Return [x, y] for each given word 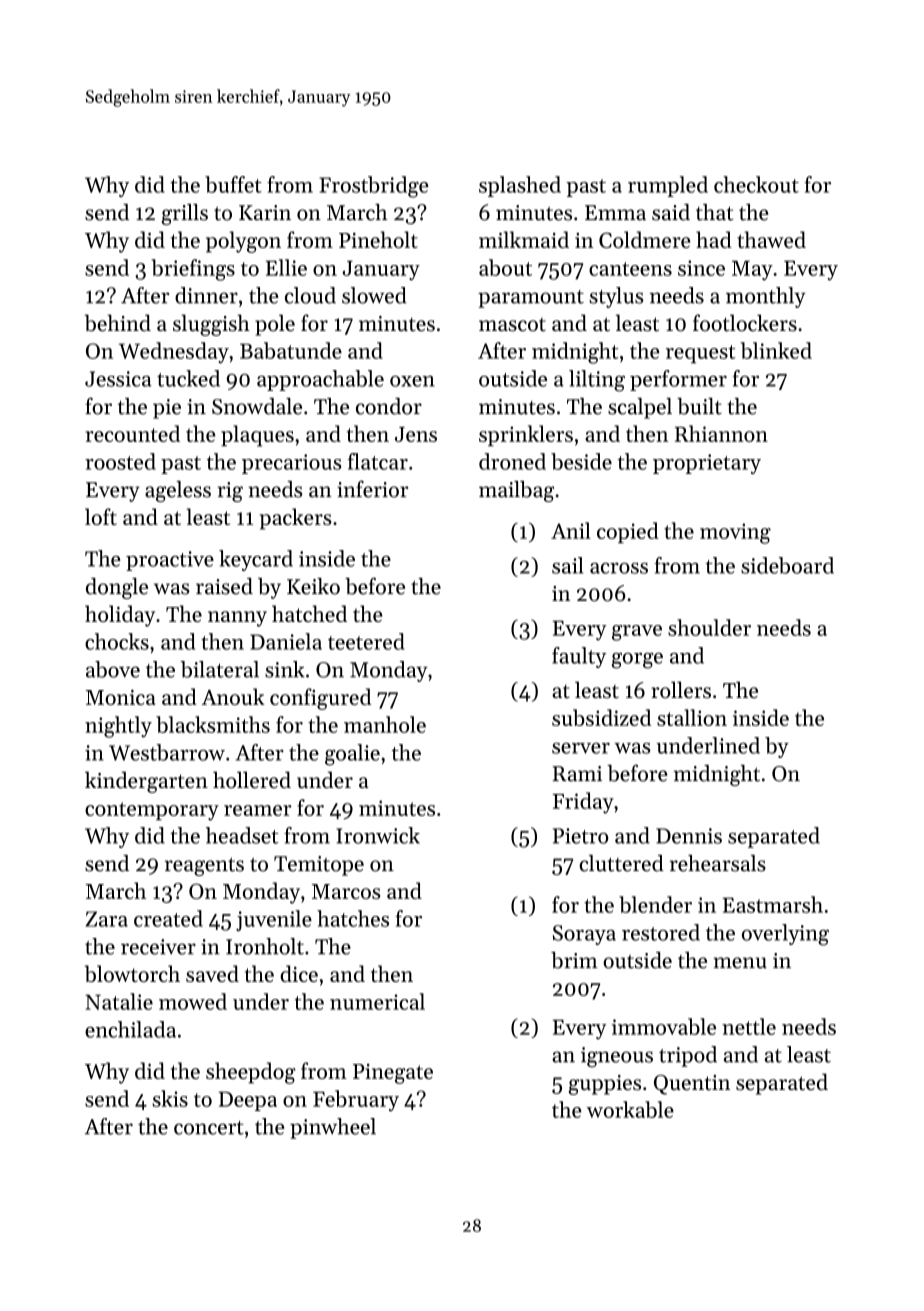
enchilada [130, 1029]
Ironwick [378, 835]
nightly [118, 727]
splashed [520, 186]
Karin [265, 213]
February [356, 1101]
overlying [785, 935]
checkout [756, 184]
